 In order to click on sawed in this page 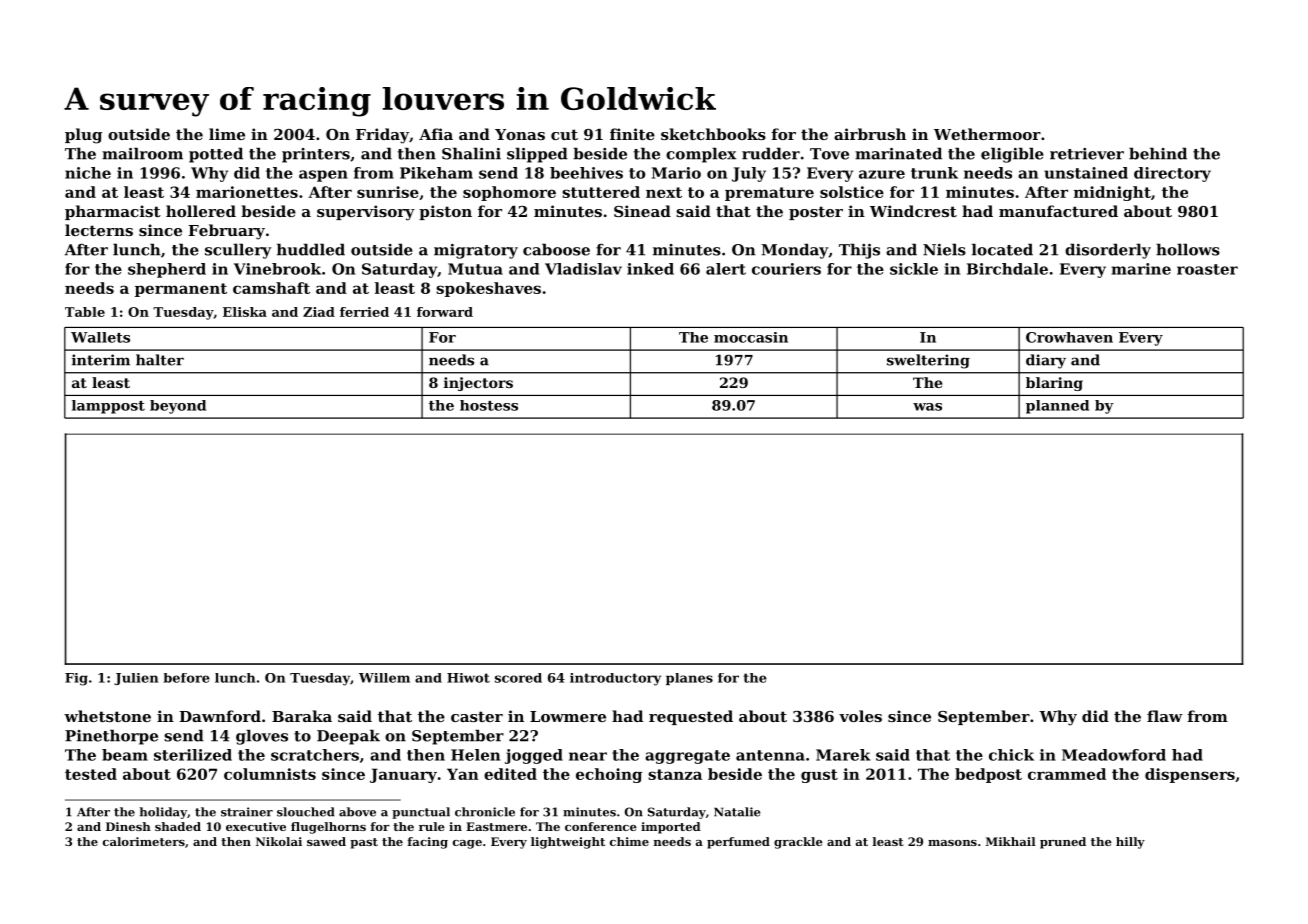, I will do `click(326, 841)`.
